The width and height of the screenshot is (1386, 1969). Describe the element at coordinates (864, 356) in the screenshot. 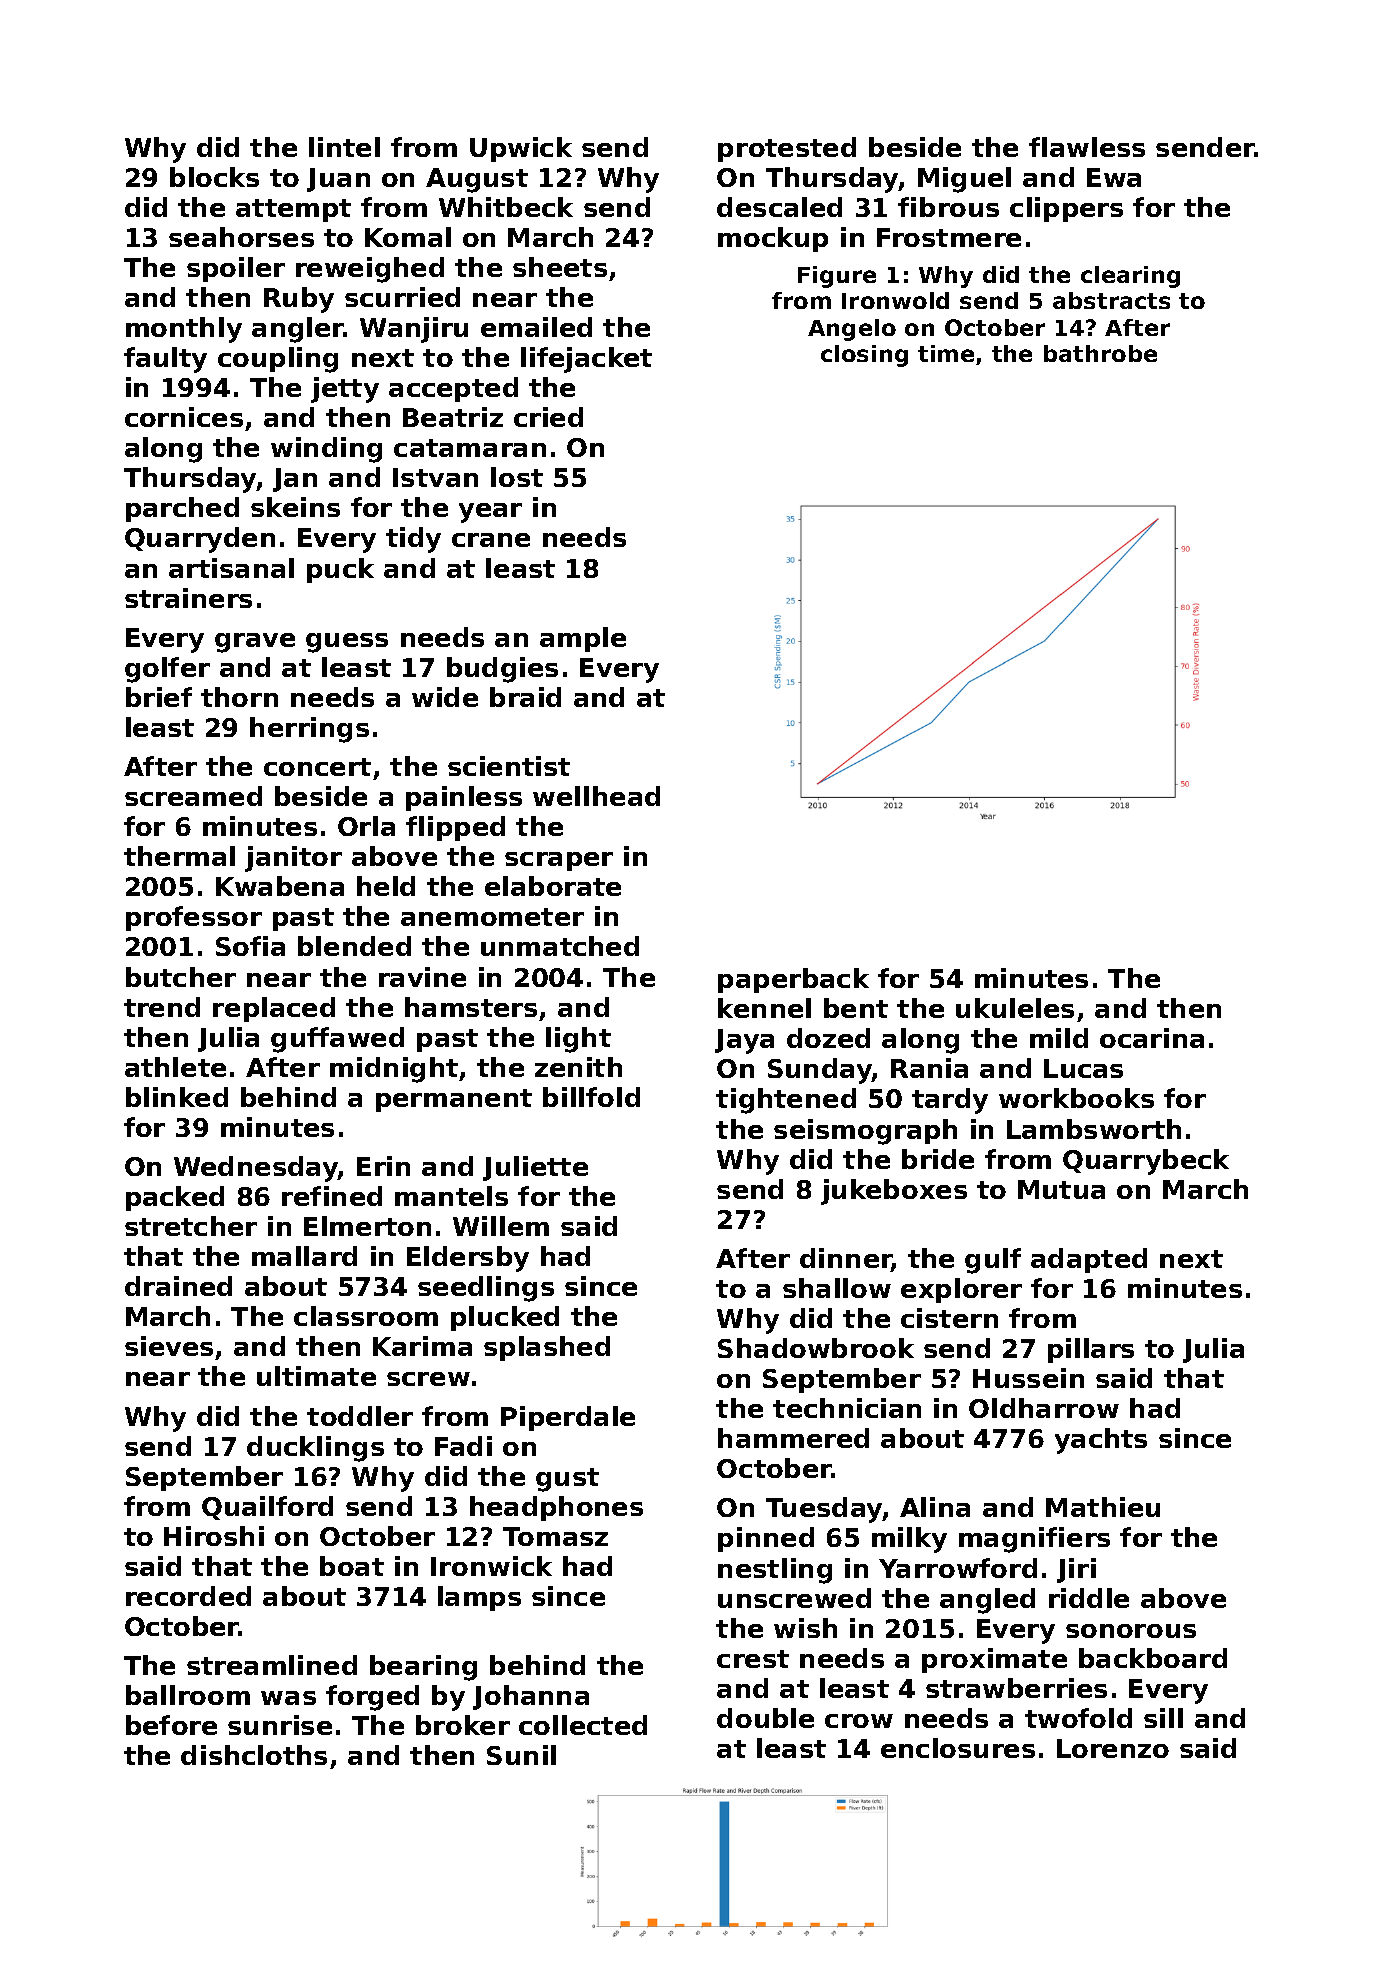

I see `closing` at that location.
